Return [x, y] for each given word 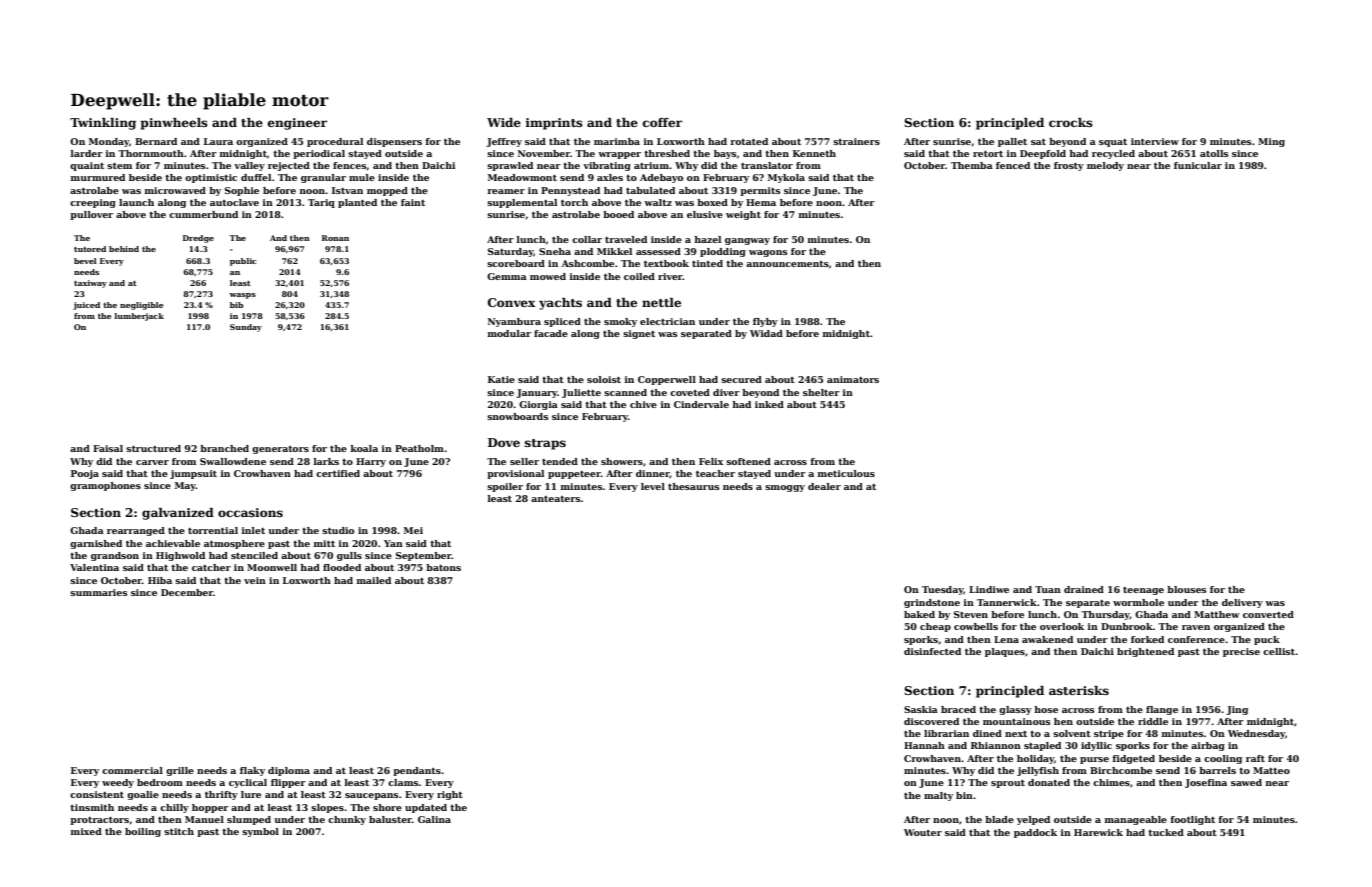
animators [853, 379]
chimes [1111, 782]
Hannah [924, 745]
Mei [413, 530]
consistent [97, 794]
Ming [1271, 142]
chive [643, 404]
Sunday [246, 328]
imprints [554, 124]
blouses [1186, 589]
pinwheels [174, 124]
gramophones [105, 486]
